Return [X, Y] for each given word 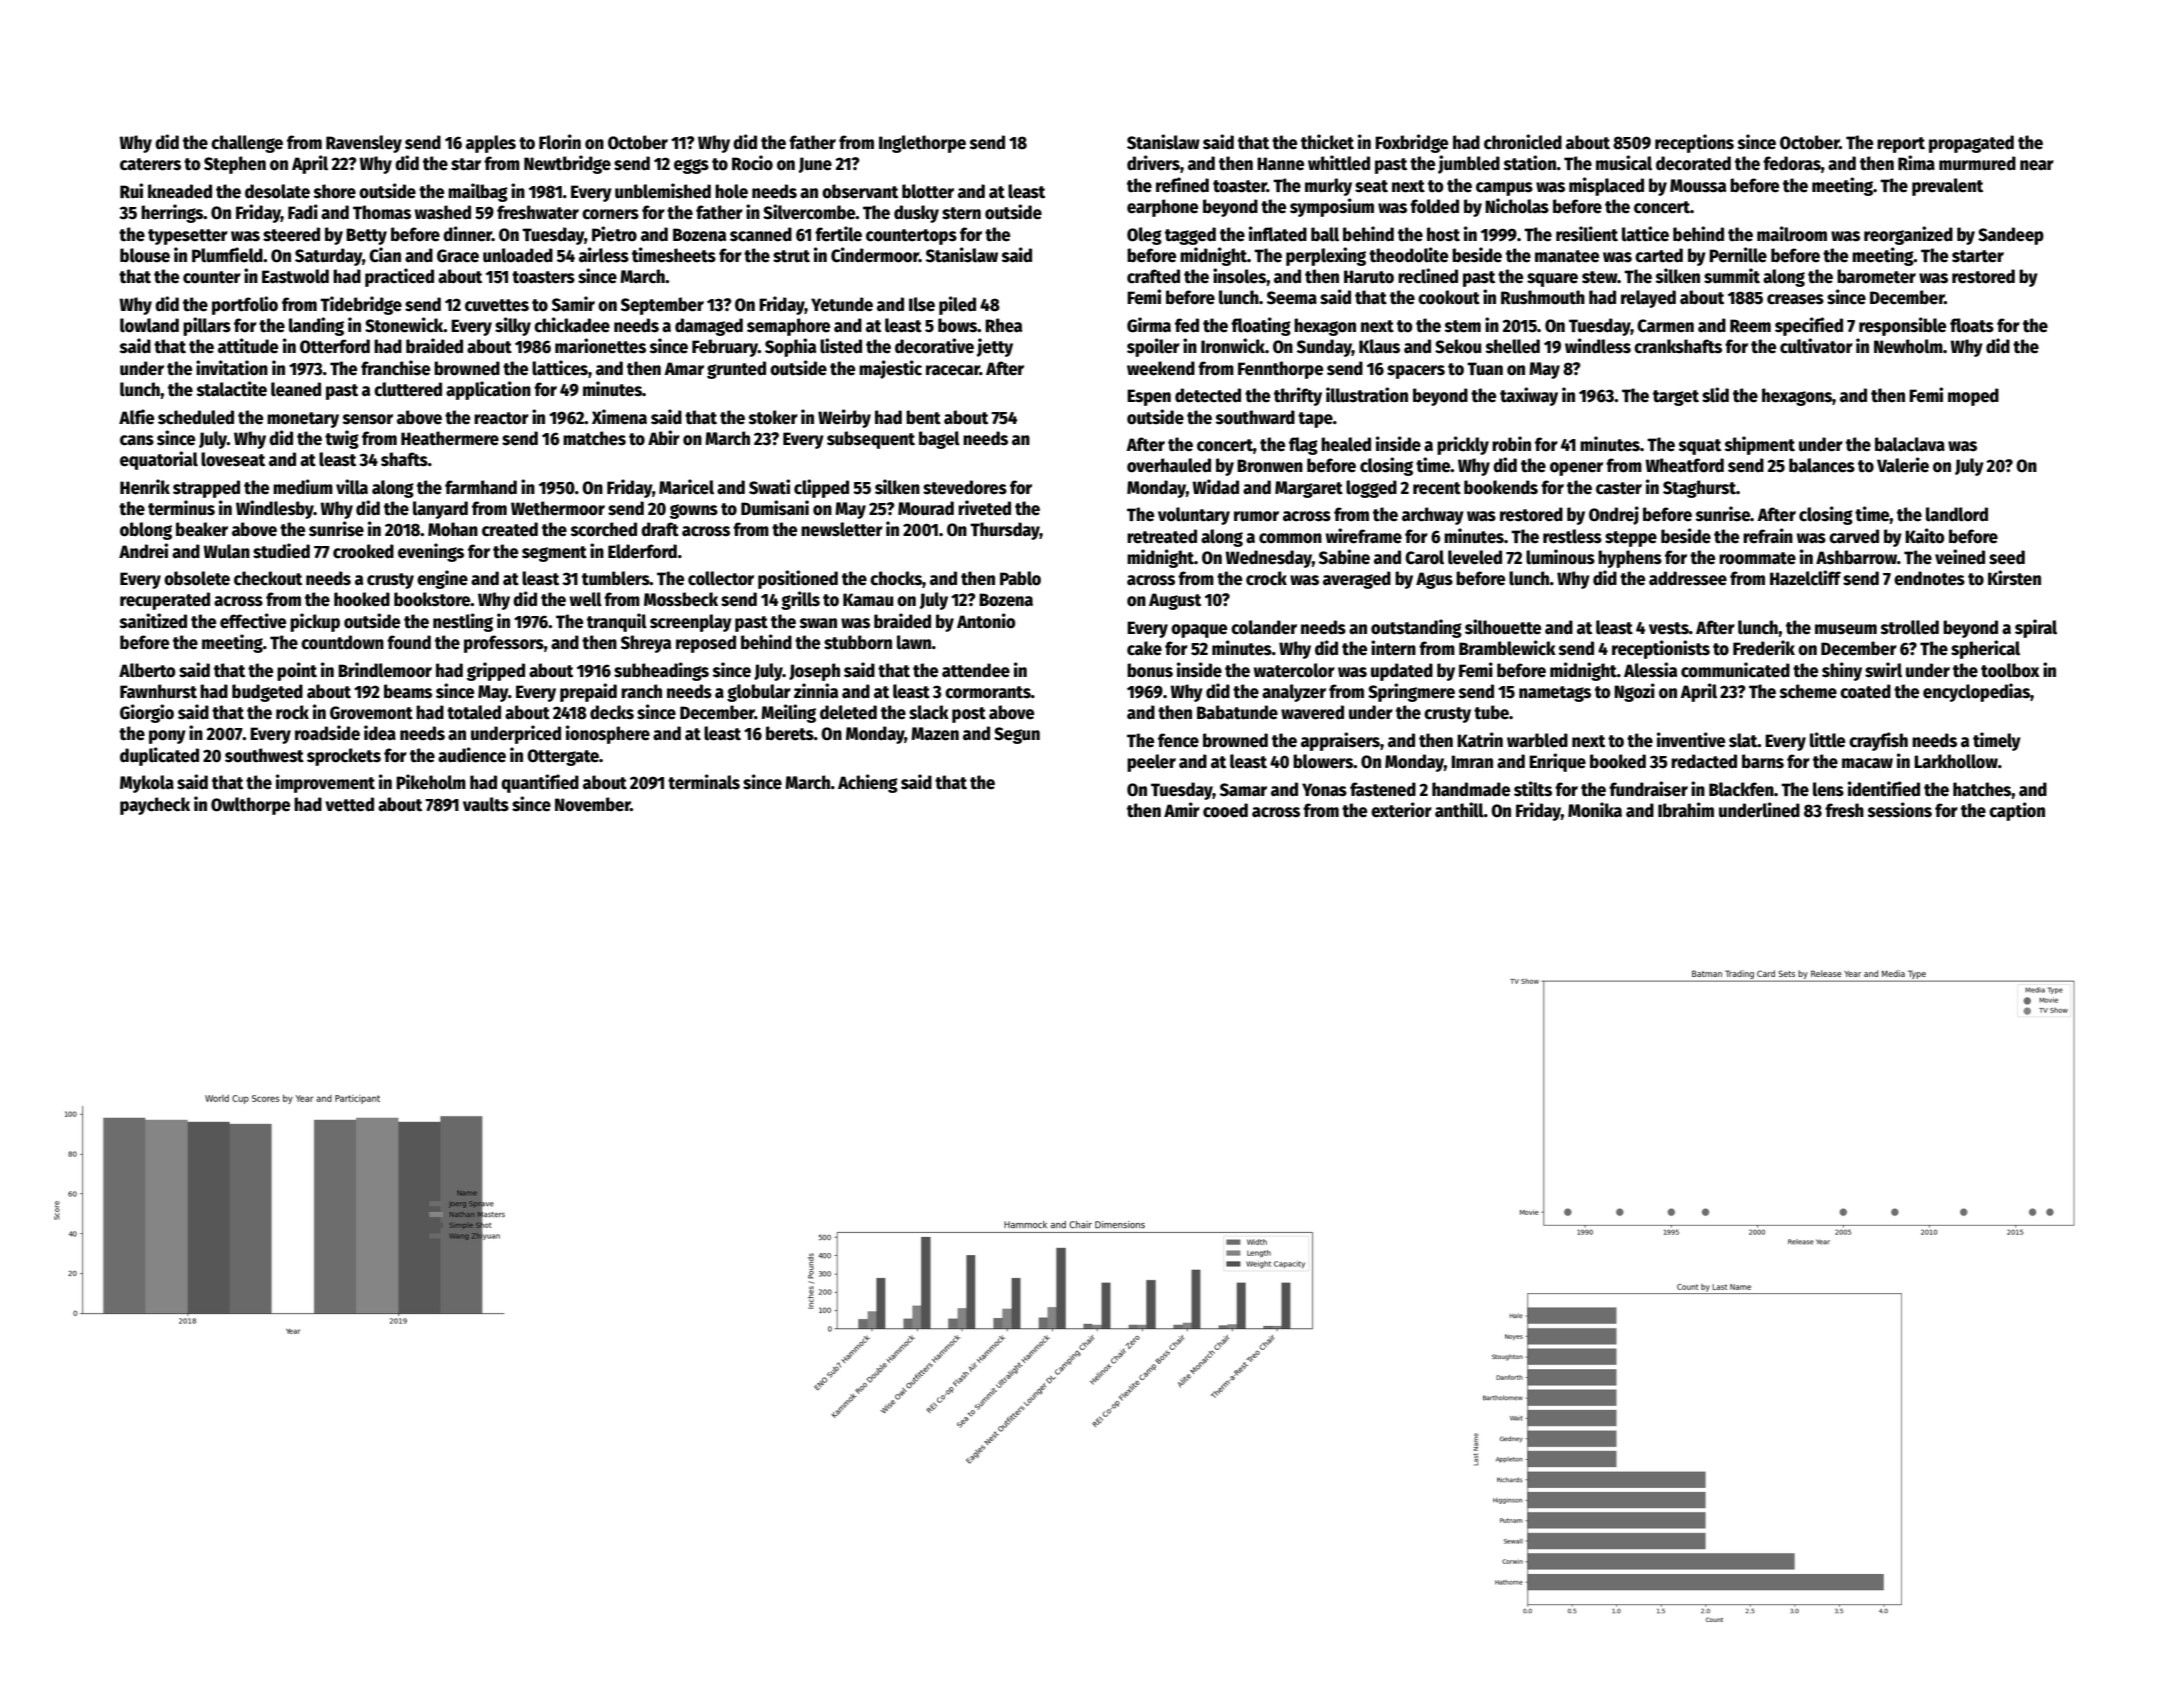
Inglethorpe [922, 144]
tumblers [616, 578]
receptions [1694, 143]
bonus [1150, 670]
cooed [1225, 810]
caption [2017, 811]
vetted [349, 804]
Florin [560, 142]
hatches [1982, 789]
